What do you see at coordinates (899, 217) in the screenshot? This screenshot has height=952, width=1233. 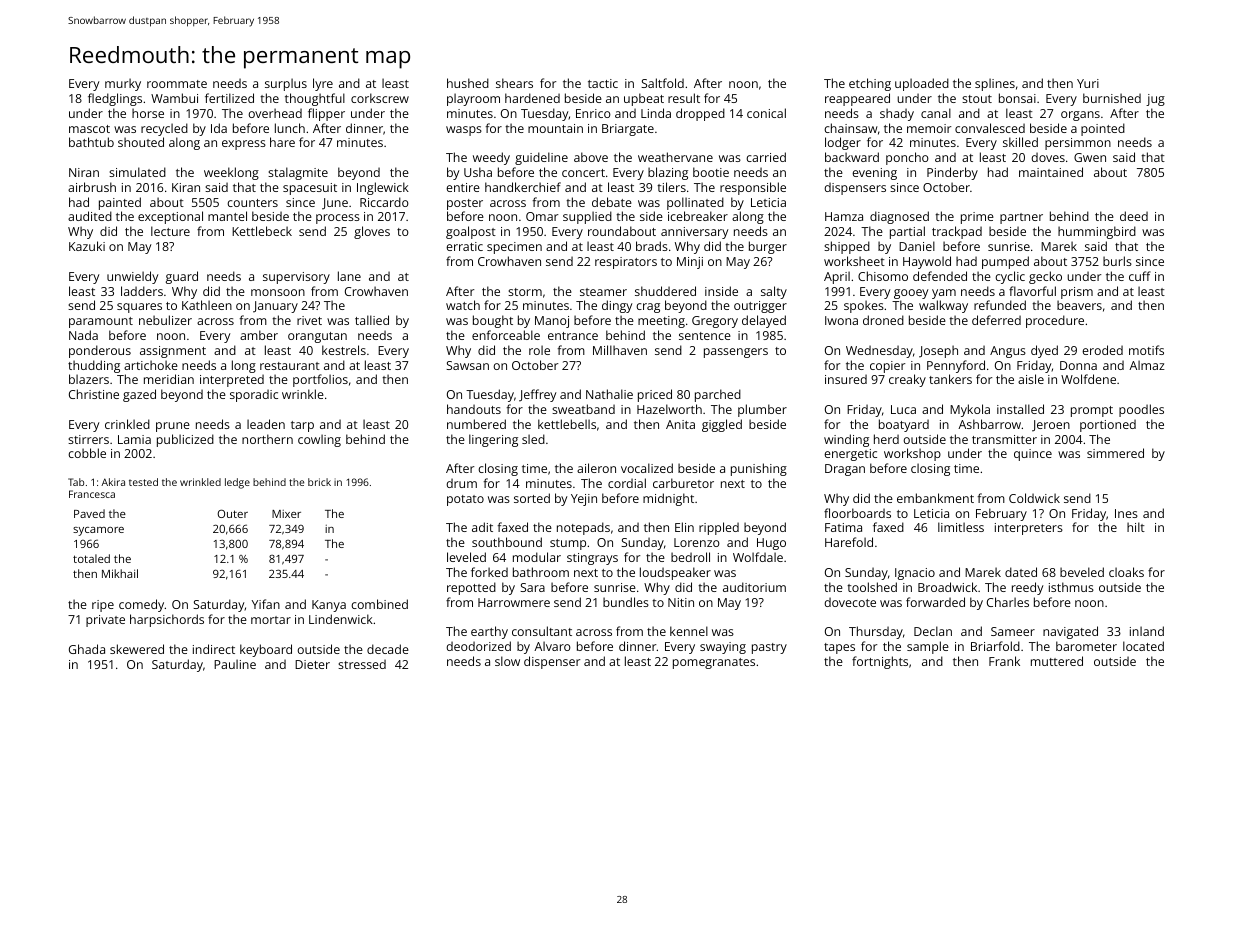 I see `diagnosed` at bounding box center [899, 217].
